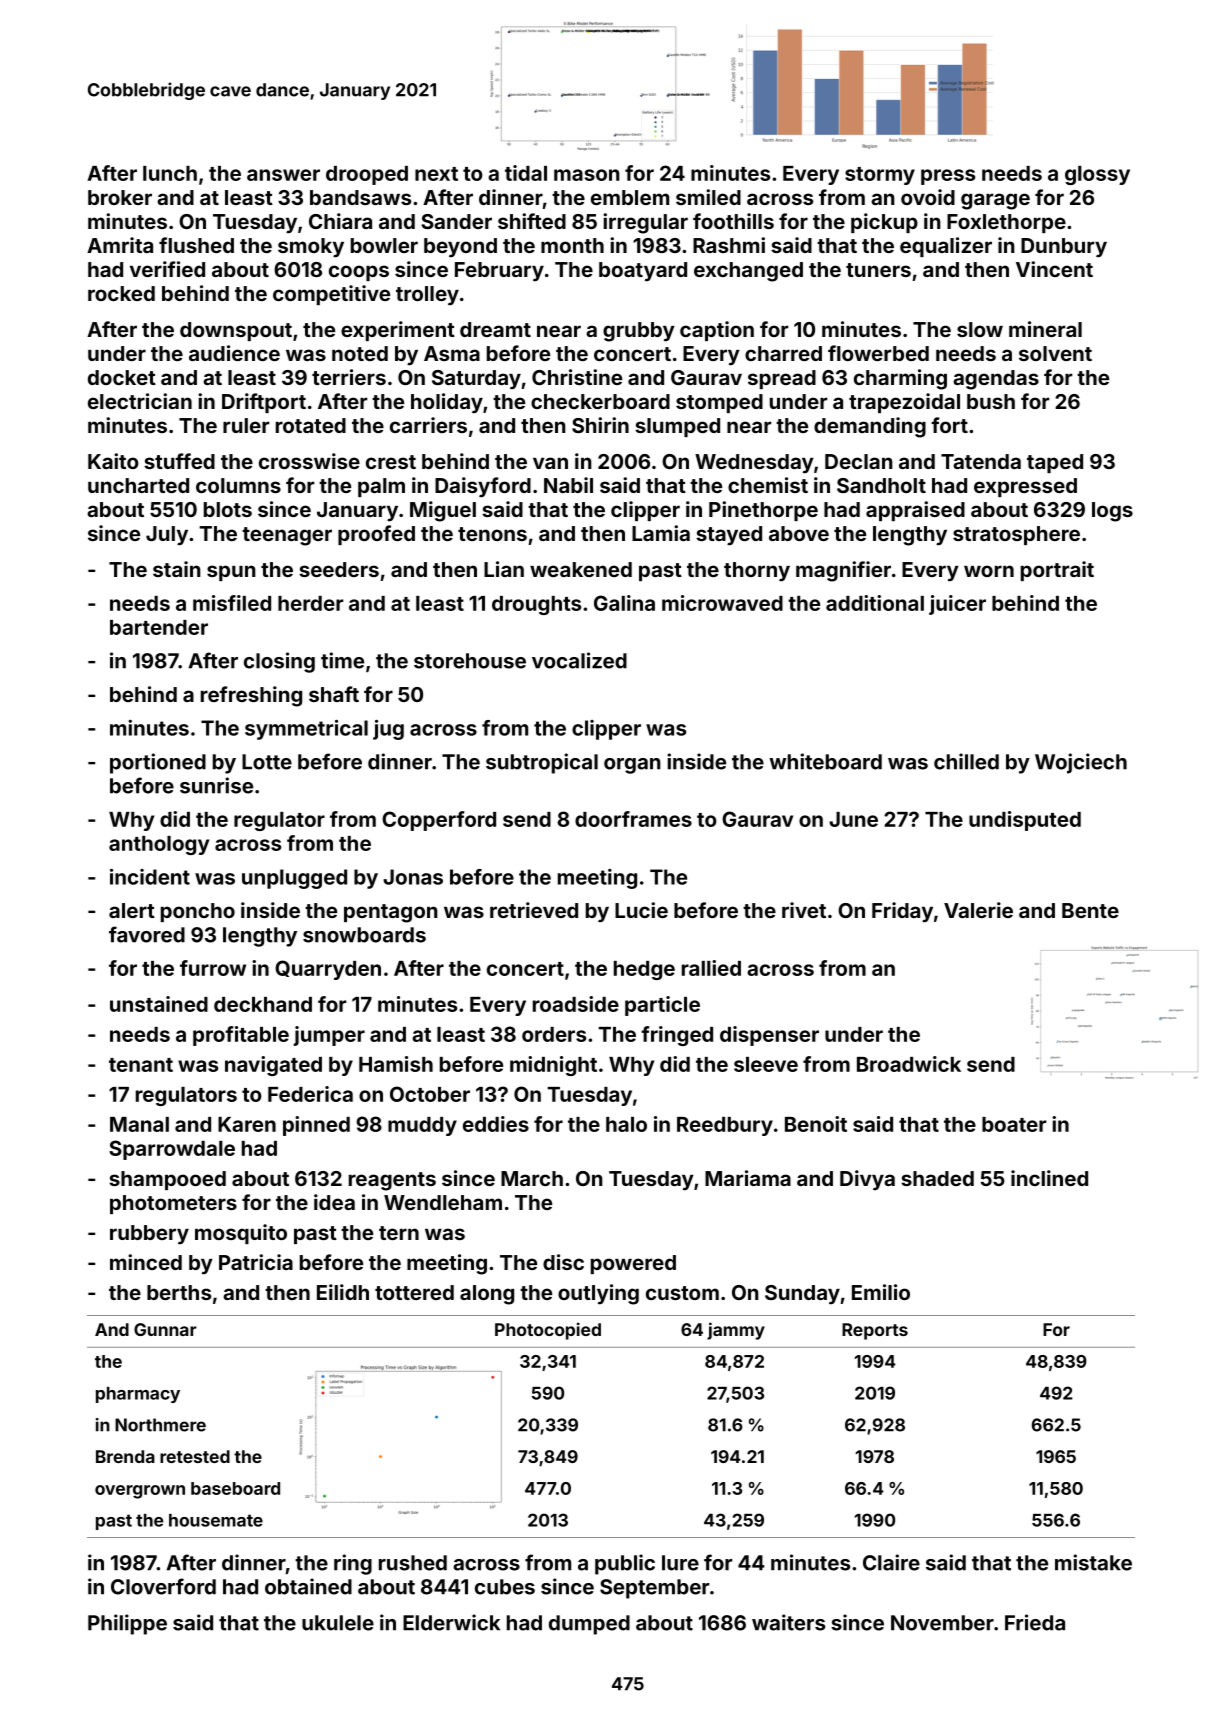  What do you see at coordinates (804, 910) in the document?
I see `rivet` at bounding box center [804, 910].
